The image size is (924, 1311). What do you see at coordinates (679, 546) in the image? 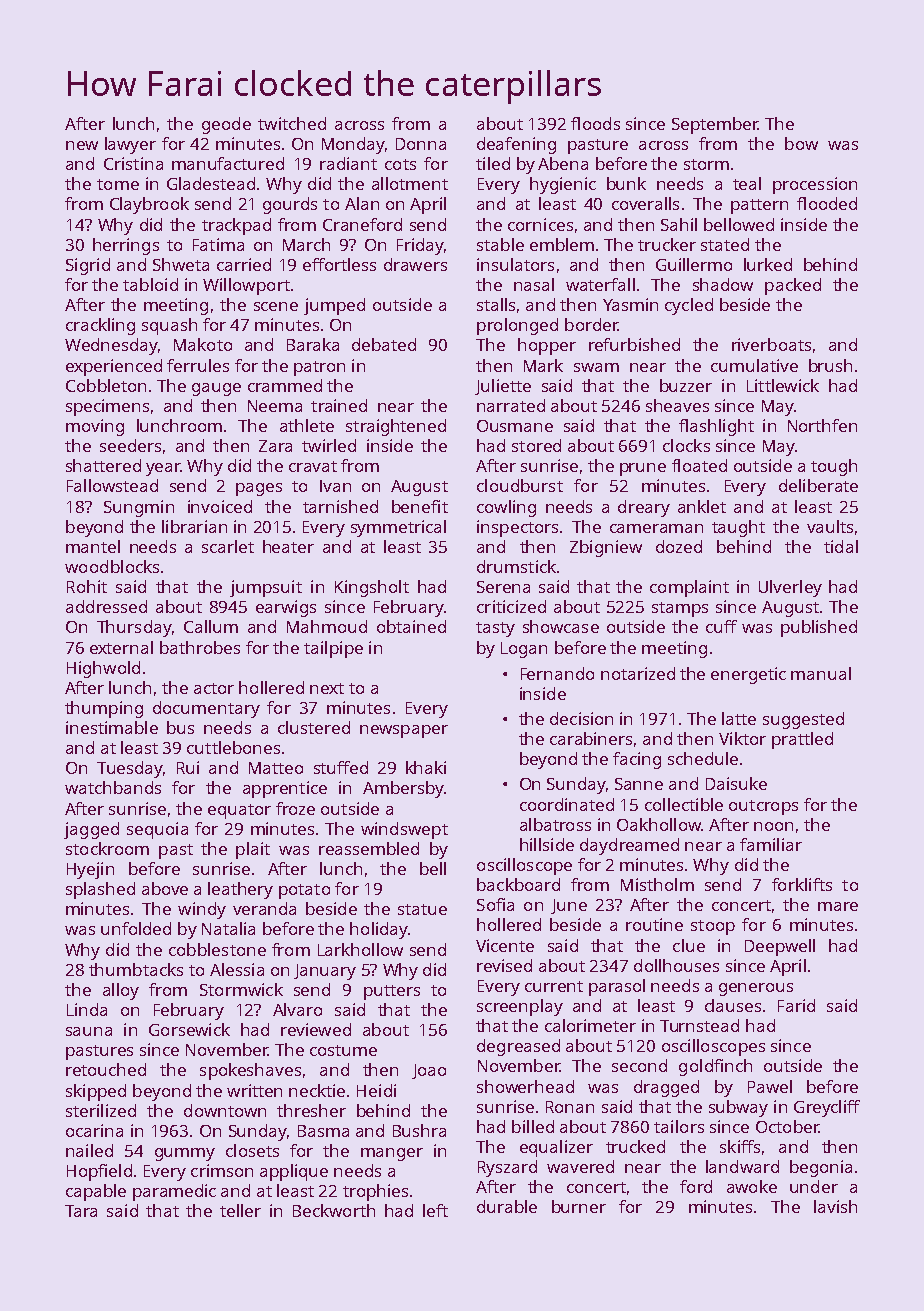
I see `dozed` at bounding box center [679, 546].
